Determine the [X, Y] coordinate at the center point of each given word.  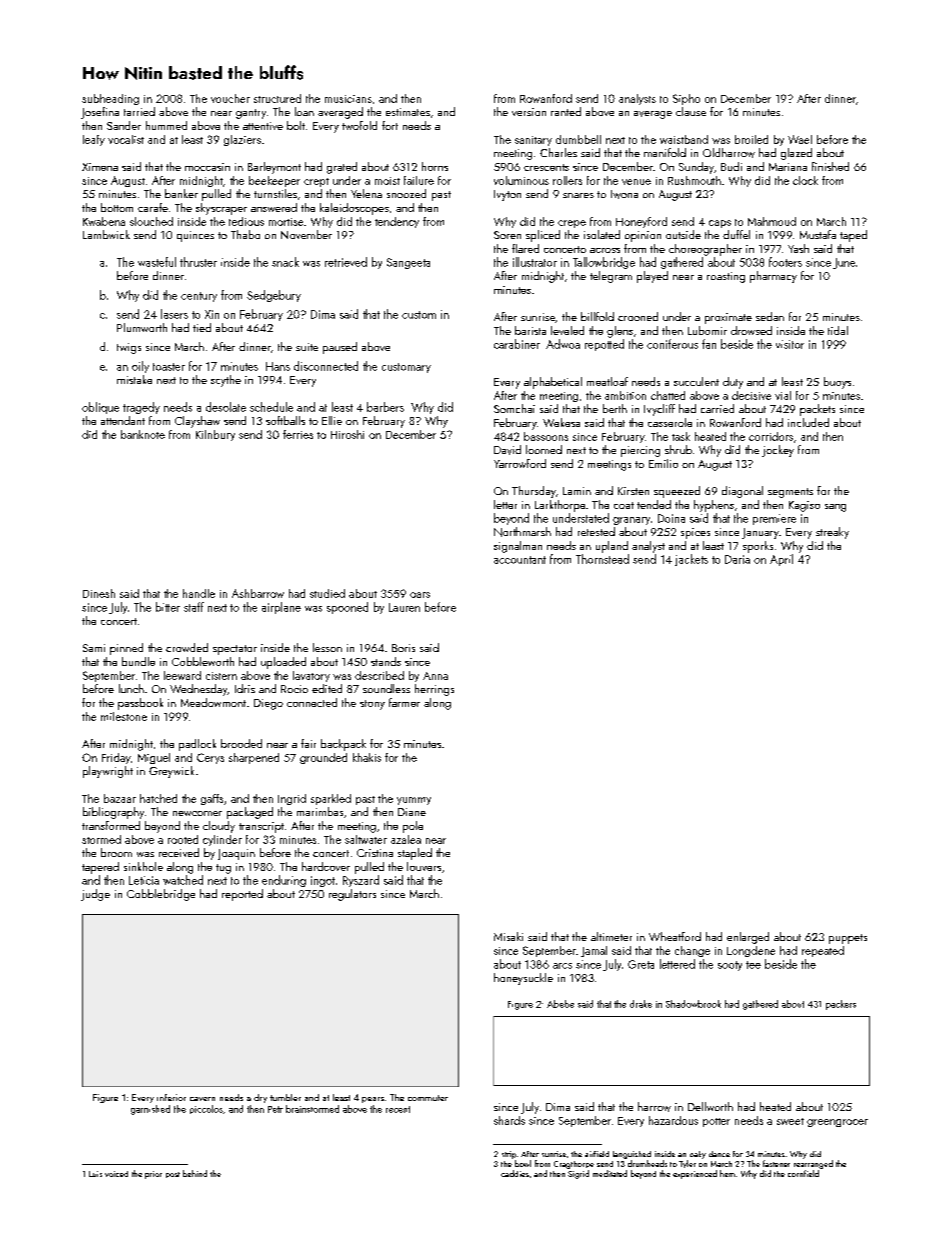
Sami [94, 648]
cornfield [803, 1173]
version [529, 112]
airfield [597, 1154]
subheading [110, 99]
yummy [414, 801]
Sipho [686, 99]
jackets [691, 560]
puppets [848, 939]
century [199, 297]
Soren [507, 235]
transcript [261, 827]
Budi [731, 166]
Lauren [404, 607]
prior [153, 1175]
